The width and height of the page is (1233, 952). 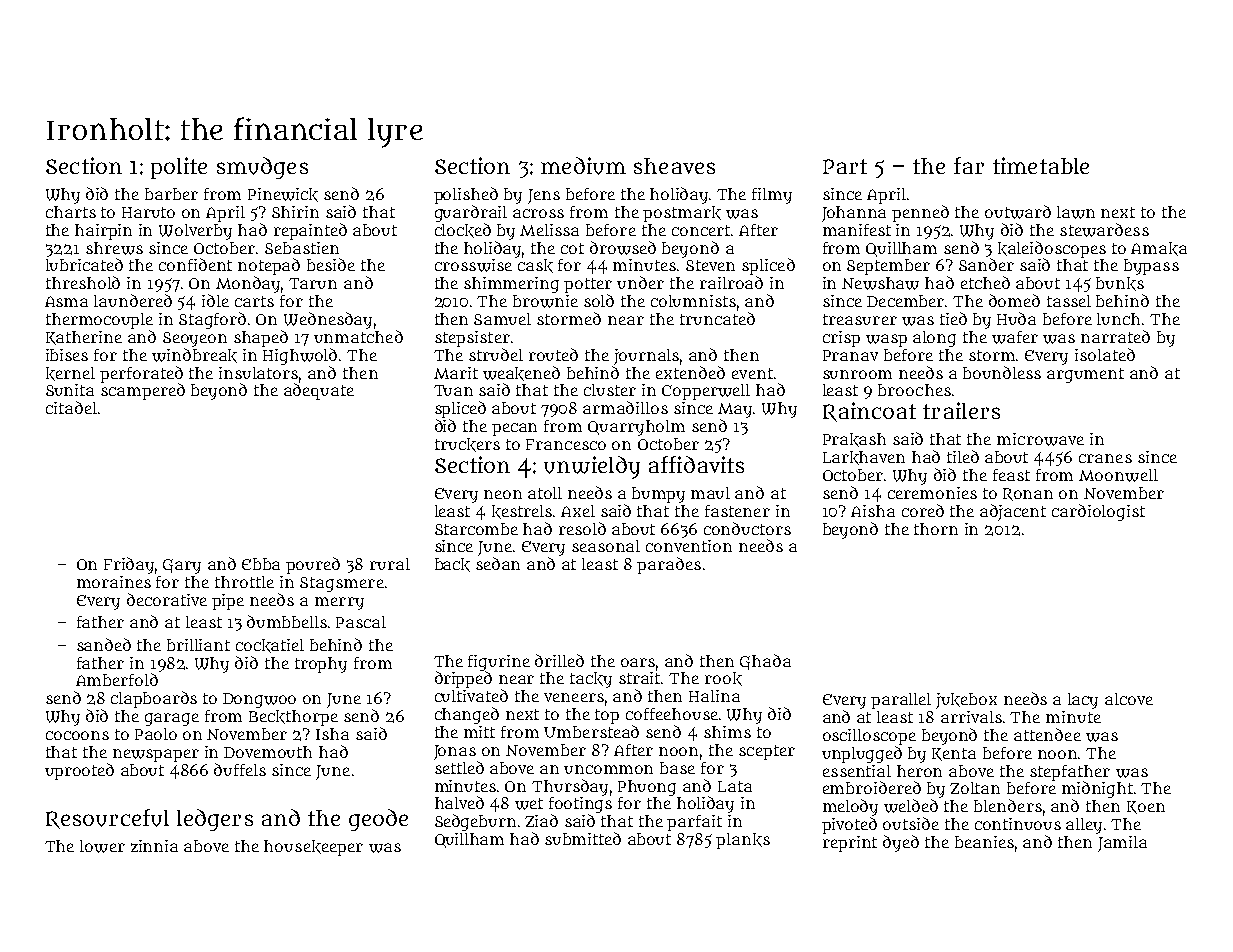 What do you see at coordinates (743, 841) in the page?
I see `planks` at bounding box center [743, 841].
